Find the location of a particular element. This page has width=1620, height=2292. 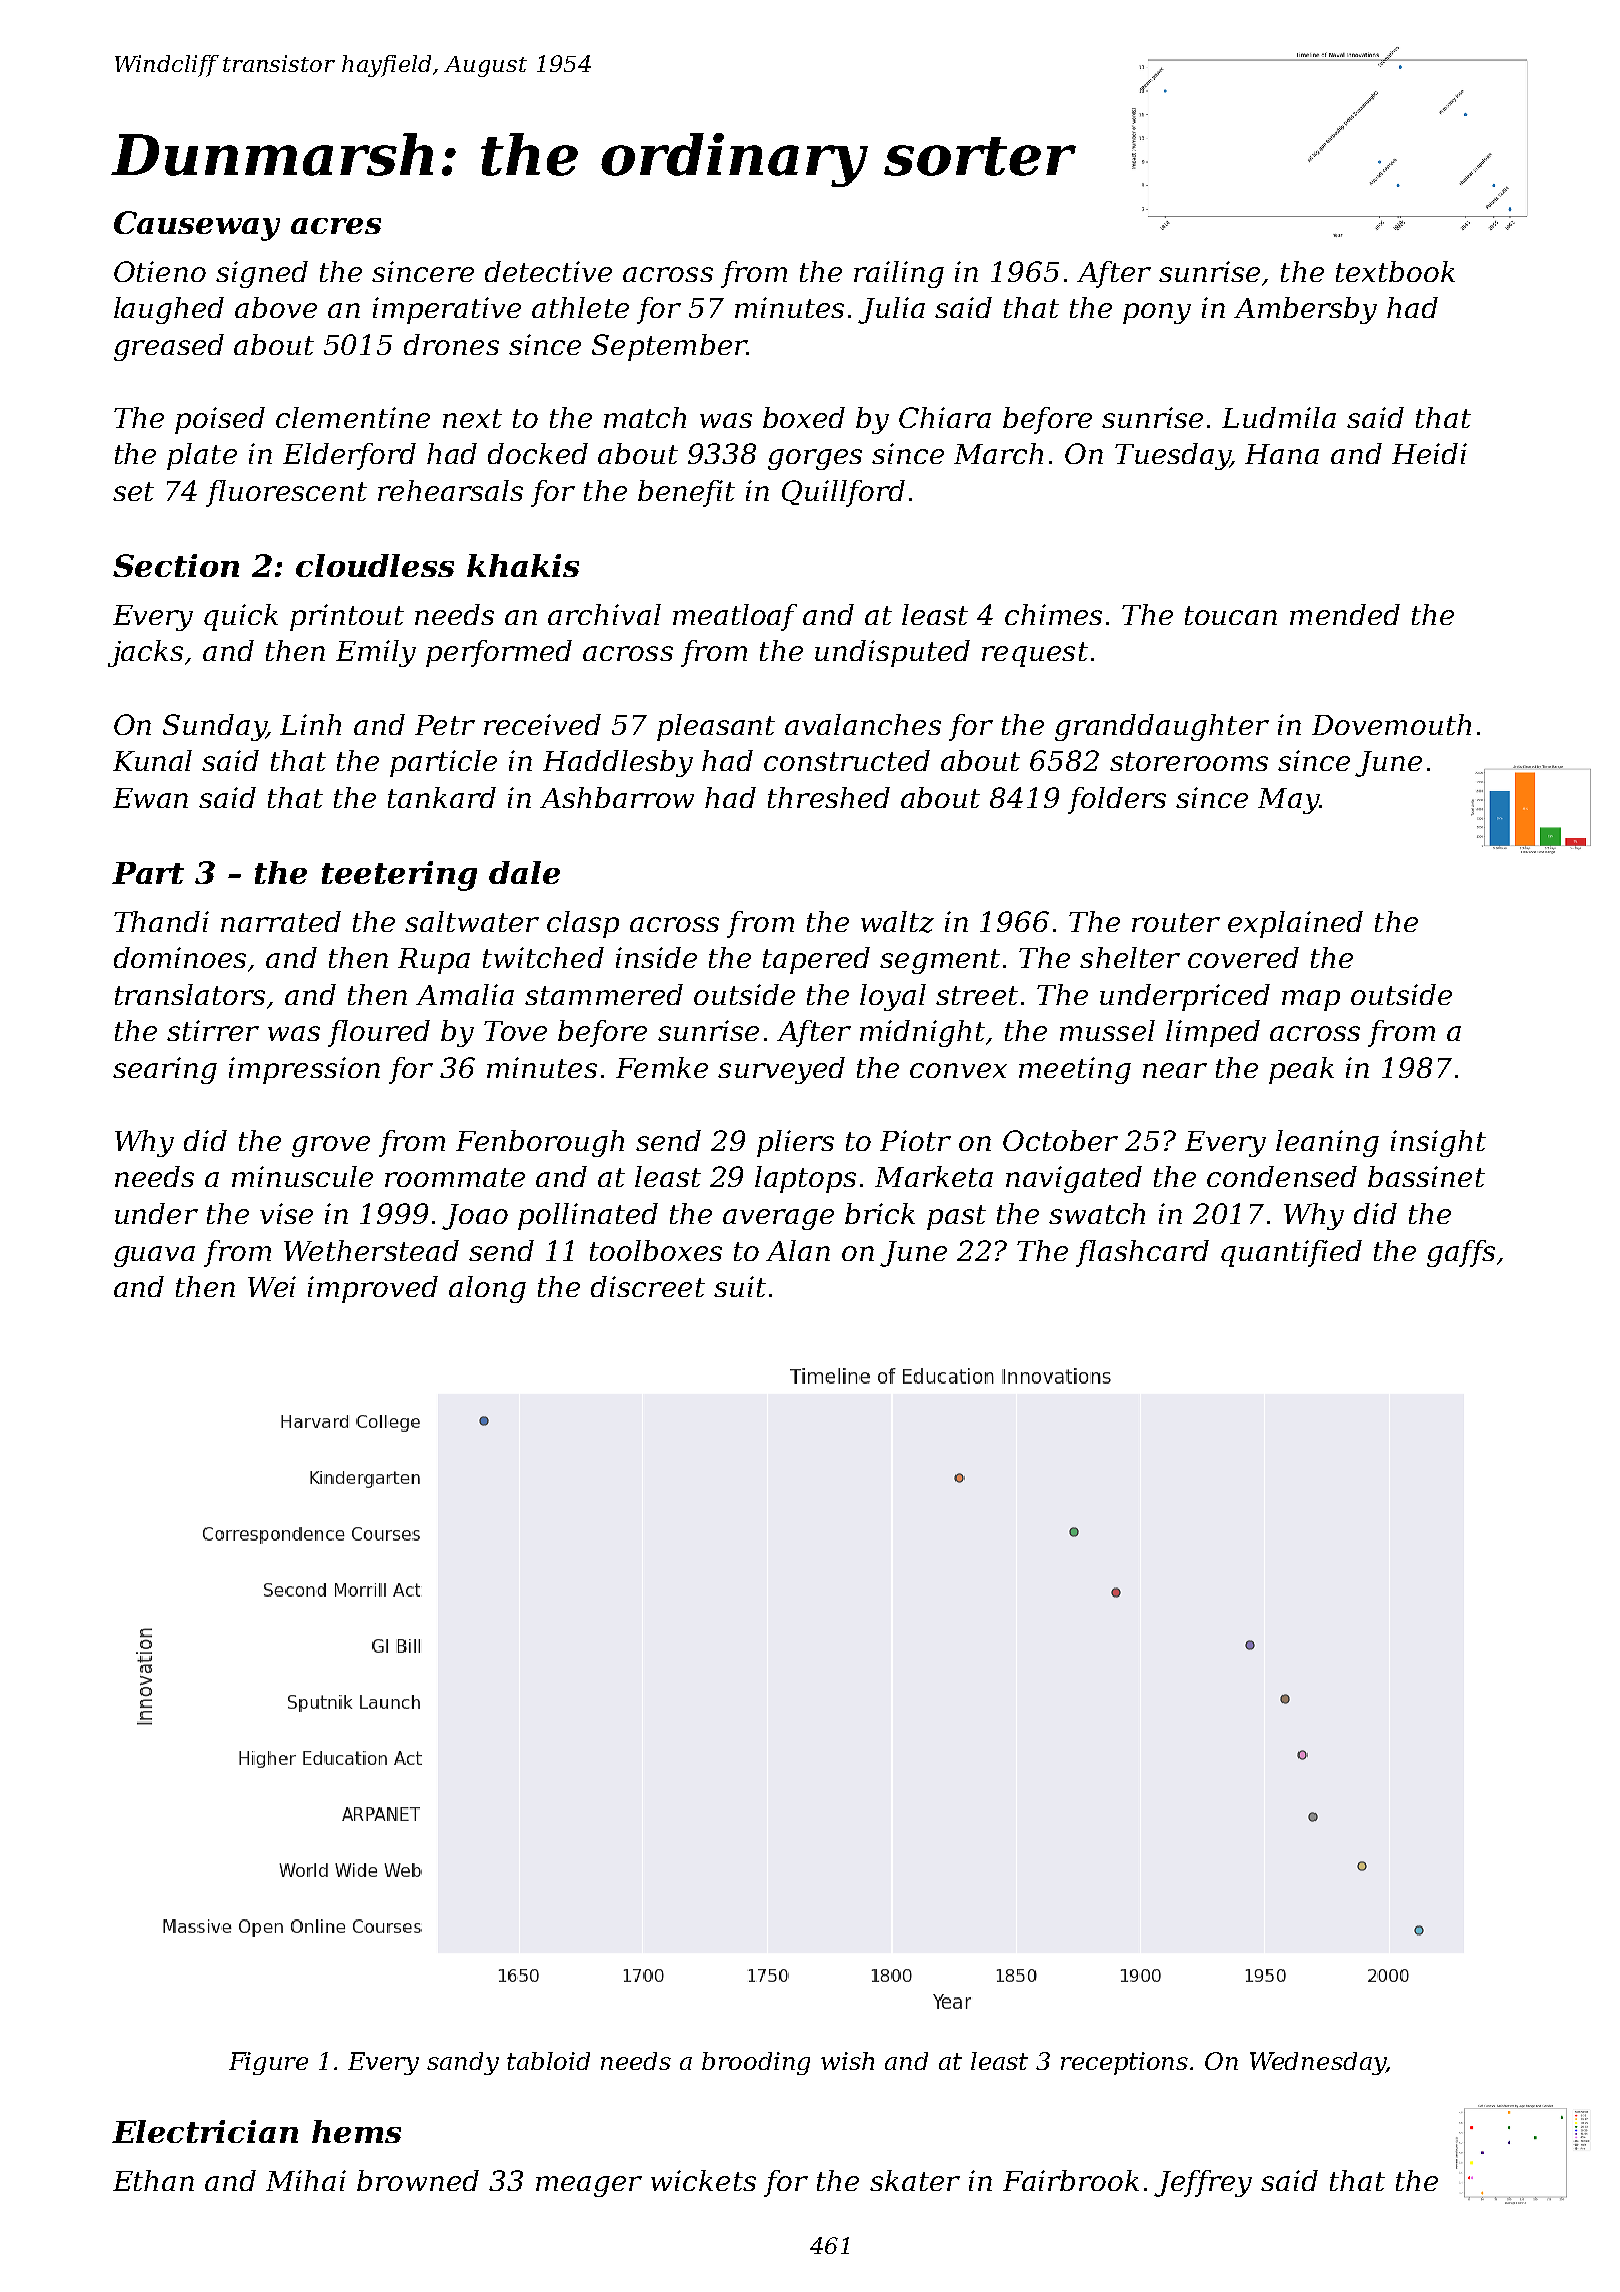

guava is located at coordinates (154, 1256).
